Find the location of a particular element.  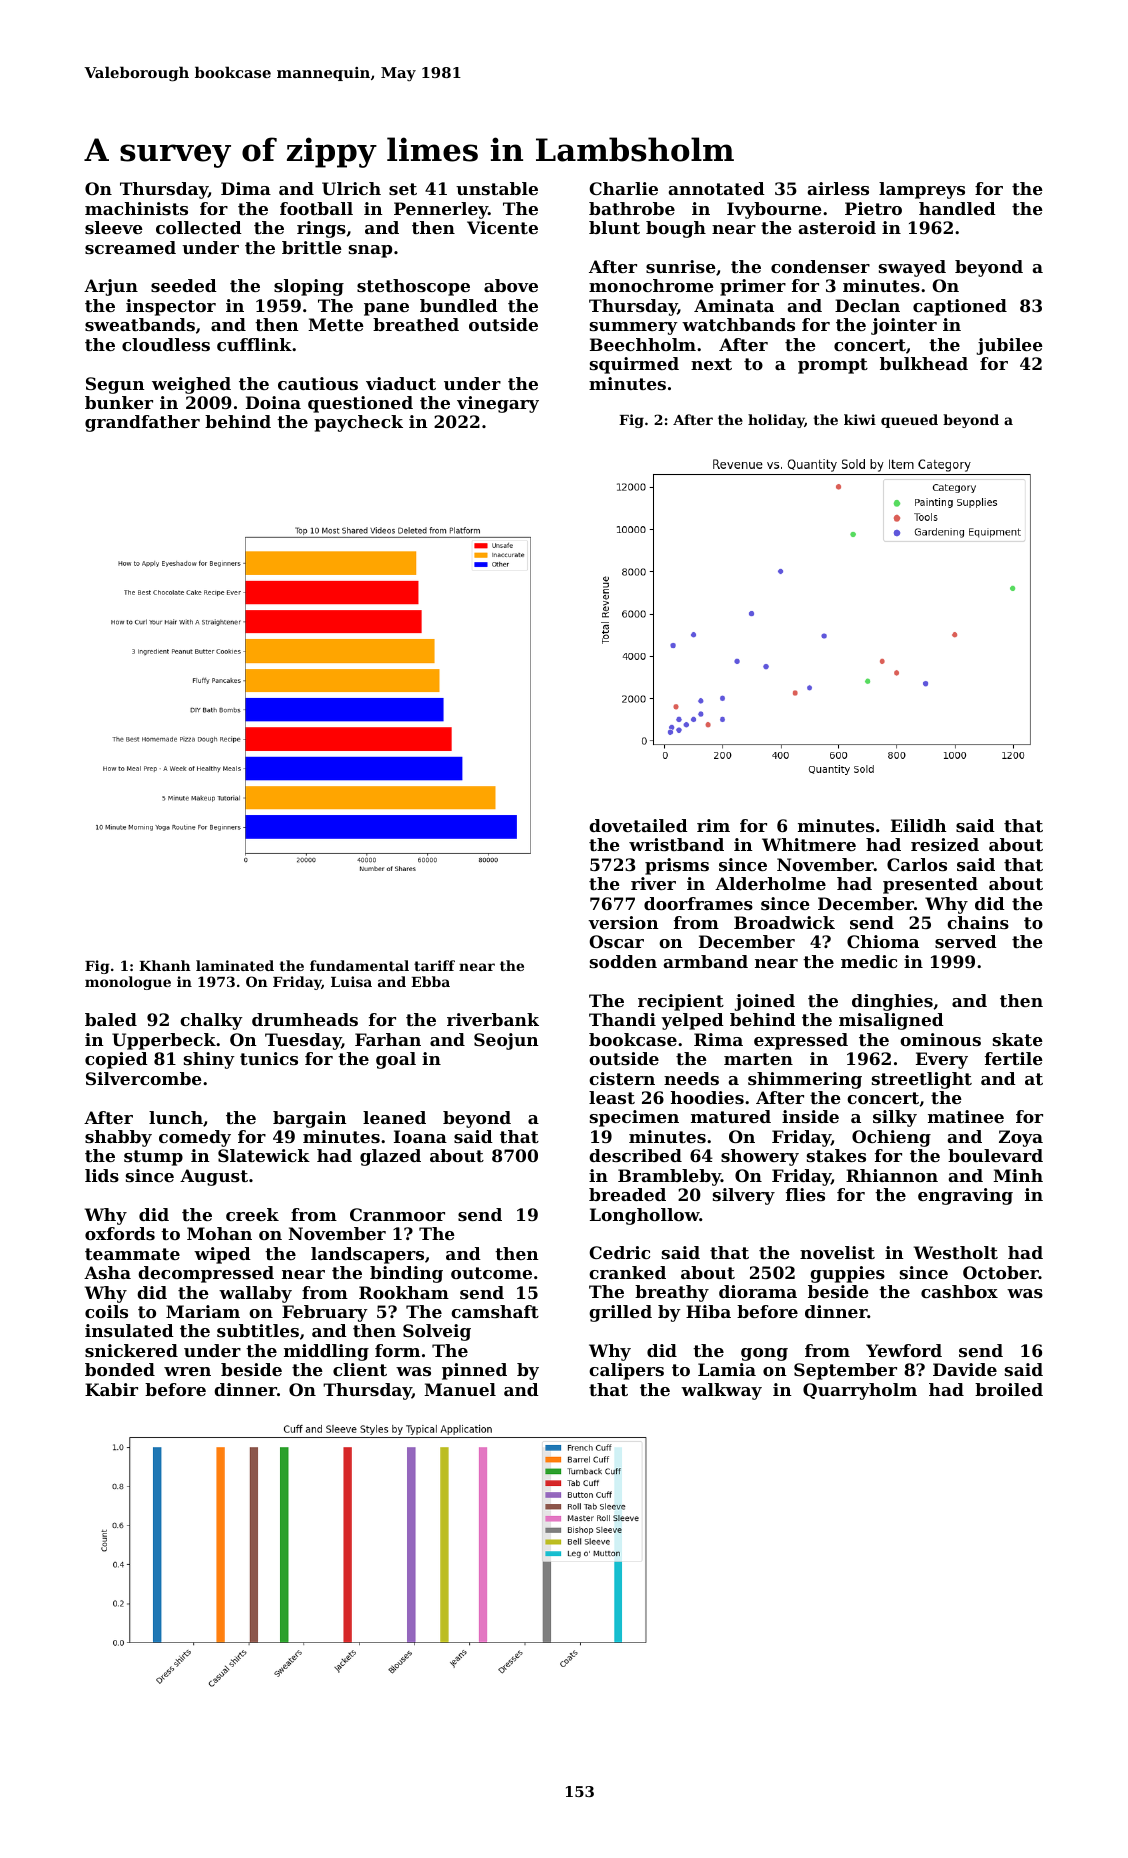

bough is located at coordinates (676, 229).
